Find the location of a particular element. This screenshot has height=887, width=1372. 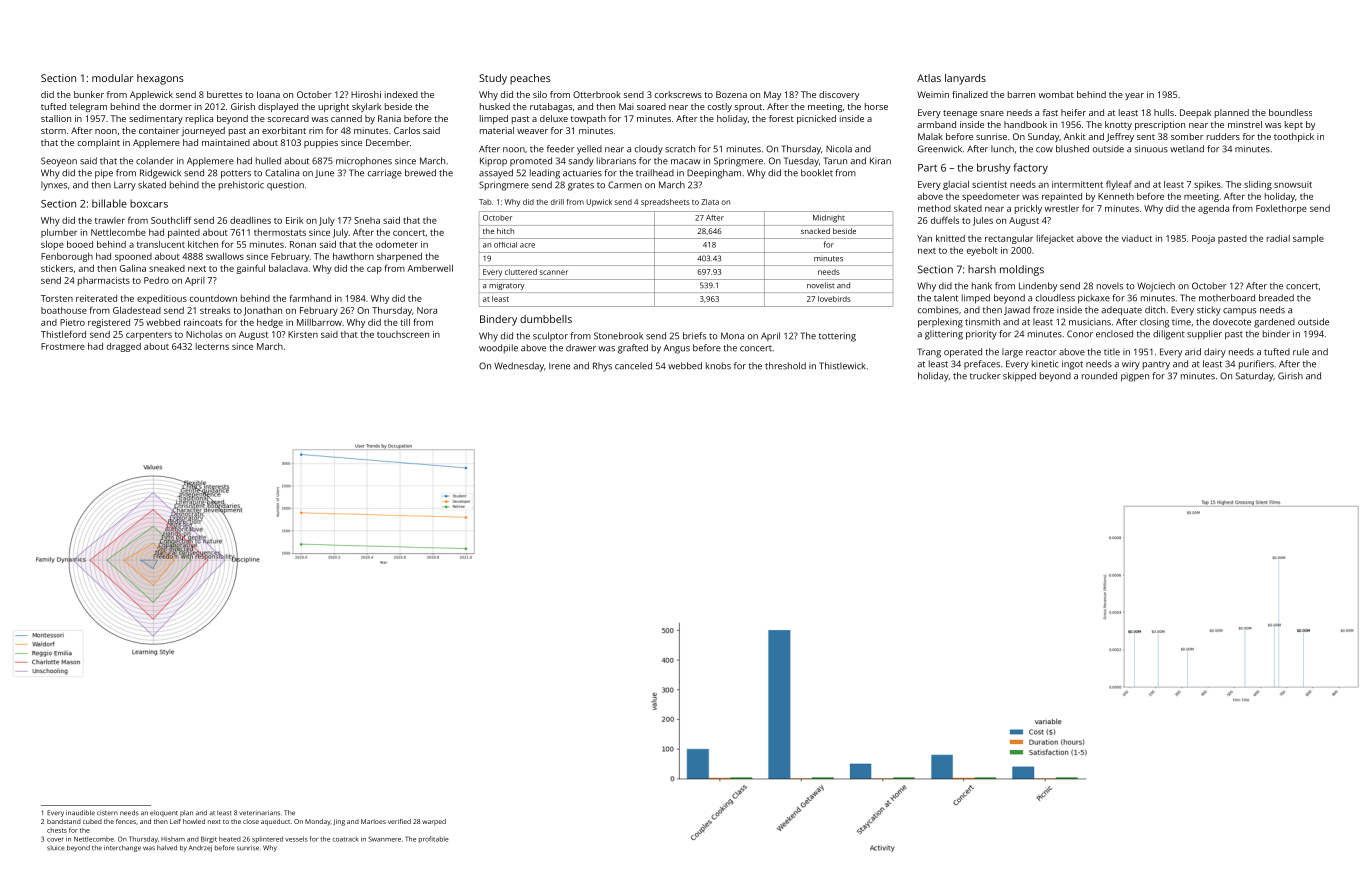

modular is located at coordinates (113, 78).
